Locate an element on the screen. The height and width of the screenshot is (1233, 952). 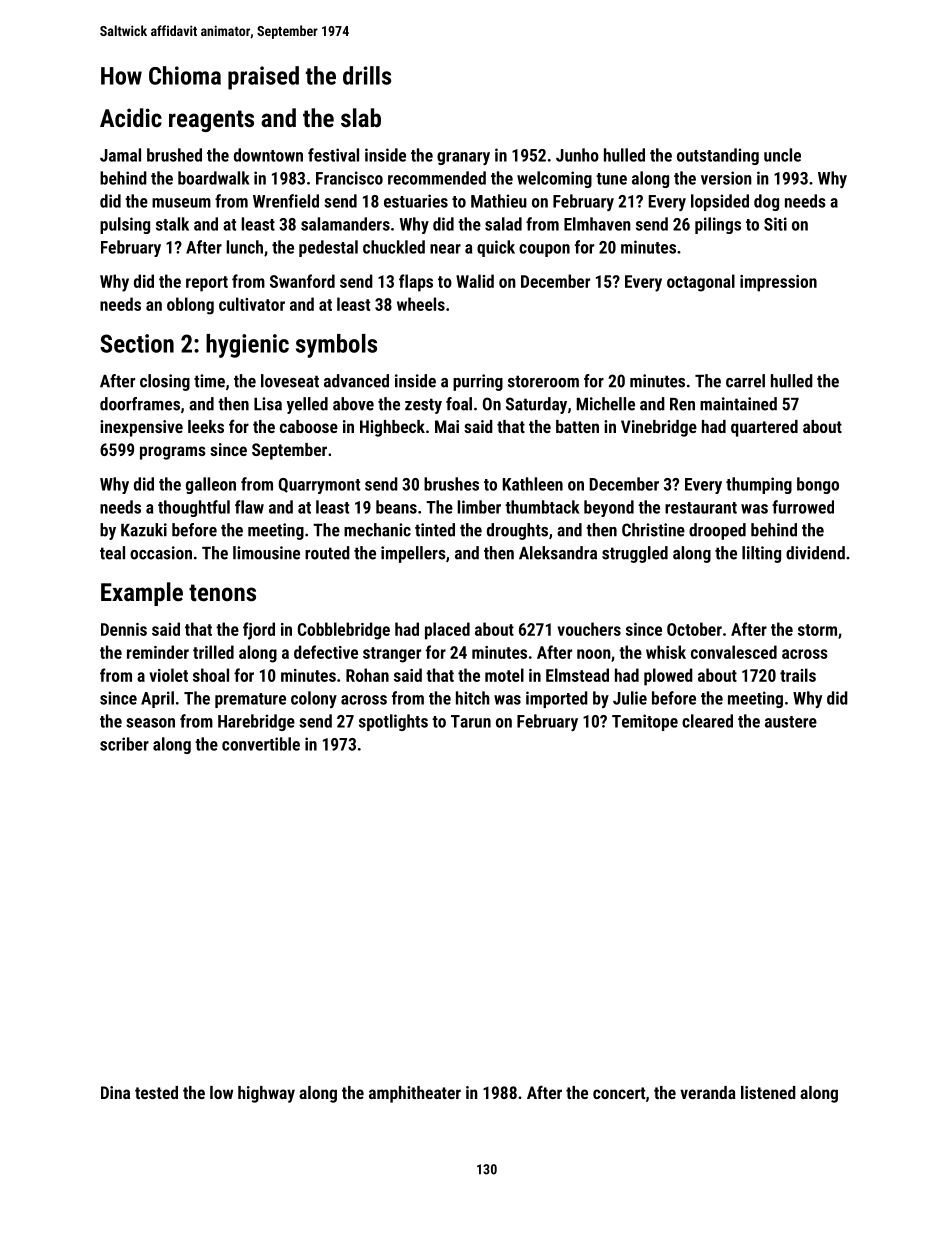
Michelle is located at coordinates (606, 404).
